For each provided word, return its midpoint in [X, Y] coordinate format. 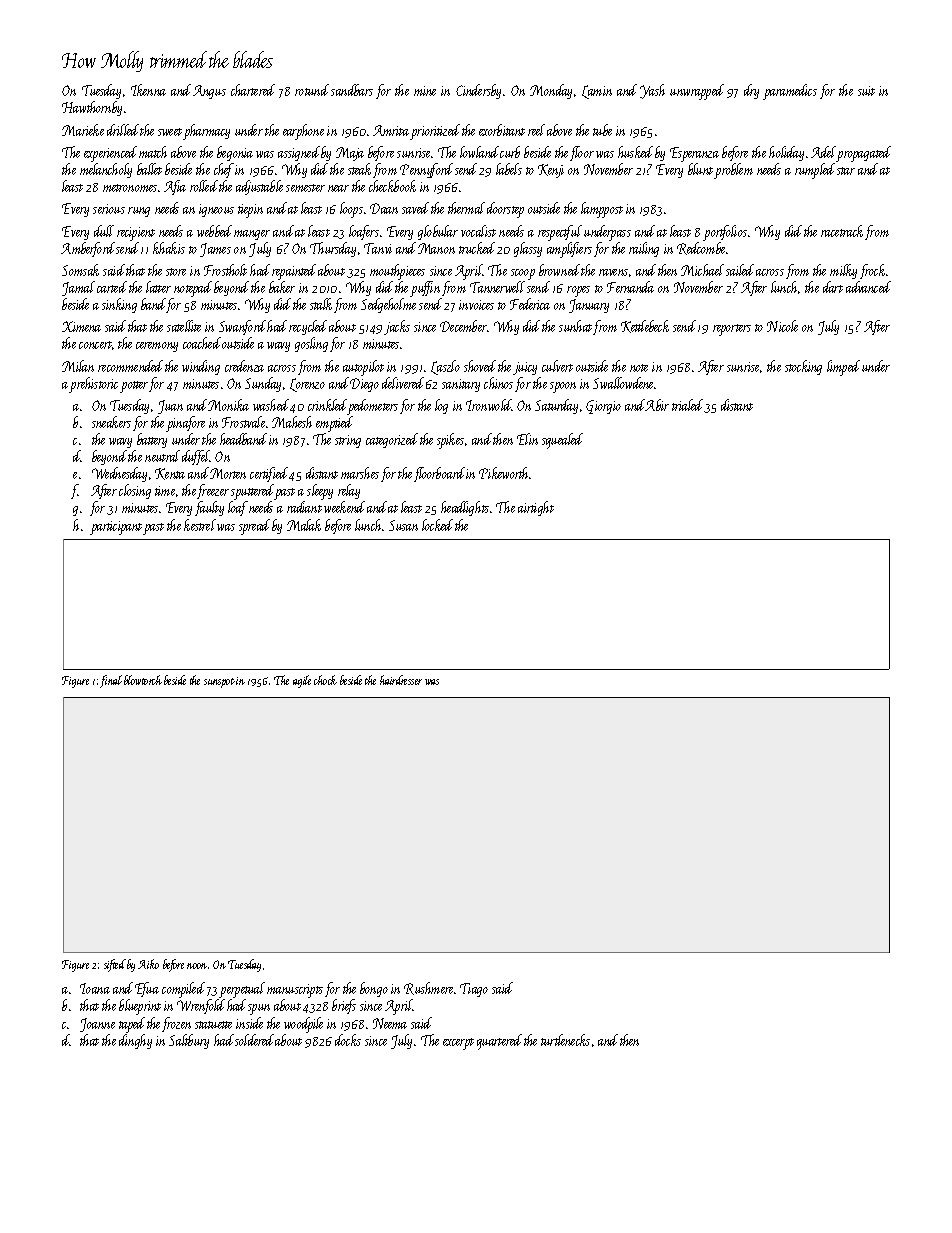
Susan [403, 525]
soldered [254, 1040]
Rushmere [428, 988]
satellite [184, 326]
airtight [536, 508]
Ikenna [148, 90]
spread [254, 527]
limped [843, 368]
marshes [360, 473]
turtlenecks [565, 1040]
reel [536, 130]
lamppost [602, 210]
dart [833, 287]
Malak [304, 525]
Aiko [148, 964]
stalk [321, 304]
